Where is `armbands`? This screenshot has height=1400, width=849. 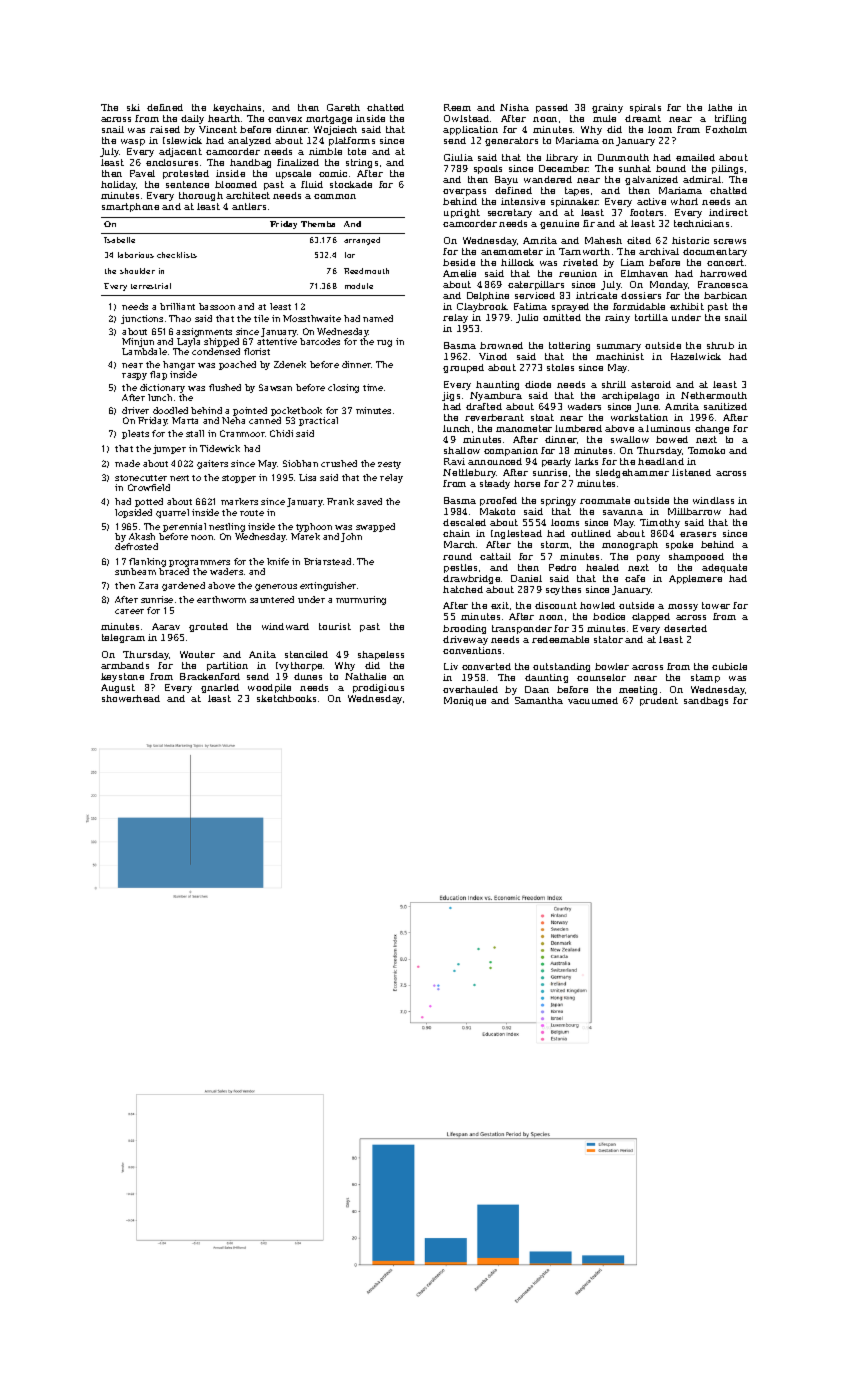
armbands is located at coordinates (125, 665).
